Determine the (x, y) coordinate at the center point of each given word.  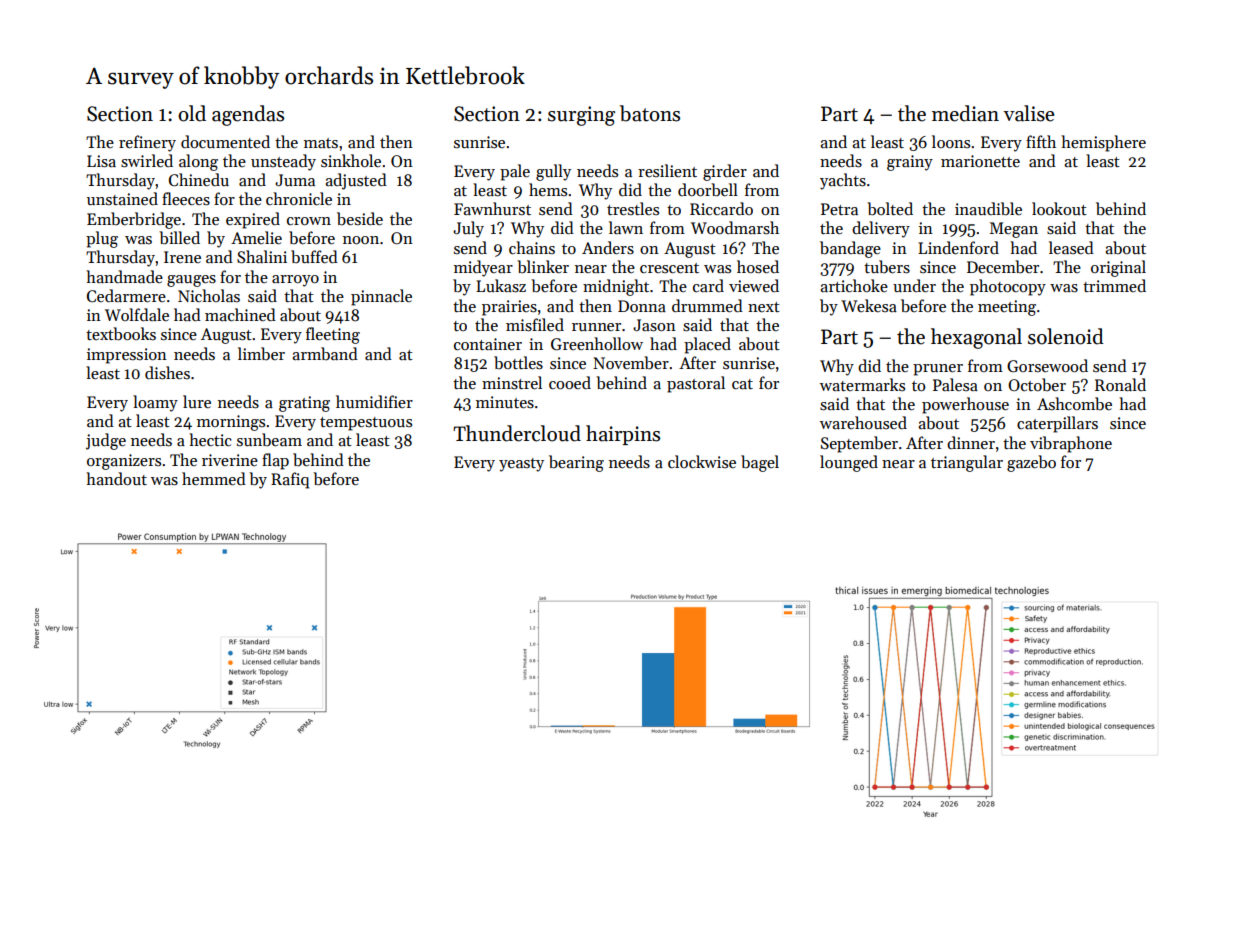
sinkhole (351, 160)
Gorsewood (1047, 366)
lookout (1059, 208)
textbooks (121, 334)
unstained (122, 198)
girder (725, 172)
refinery (147, 143)
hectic (210, 439)
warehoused (863, 422)
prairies (509, 308)
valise (1028, 113)
